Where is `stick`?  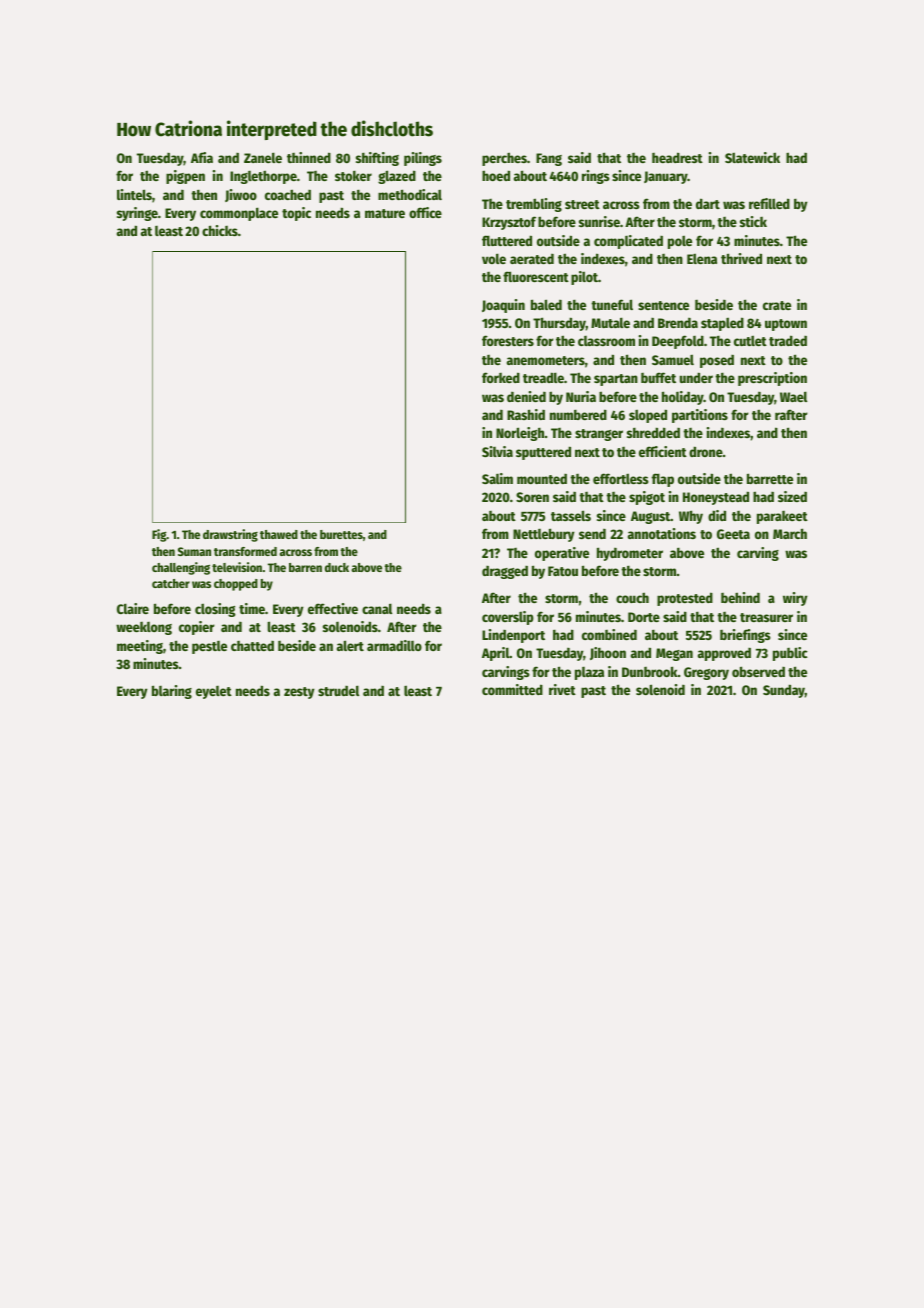 stick is located at coordinates (753, 221).
